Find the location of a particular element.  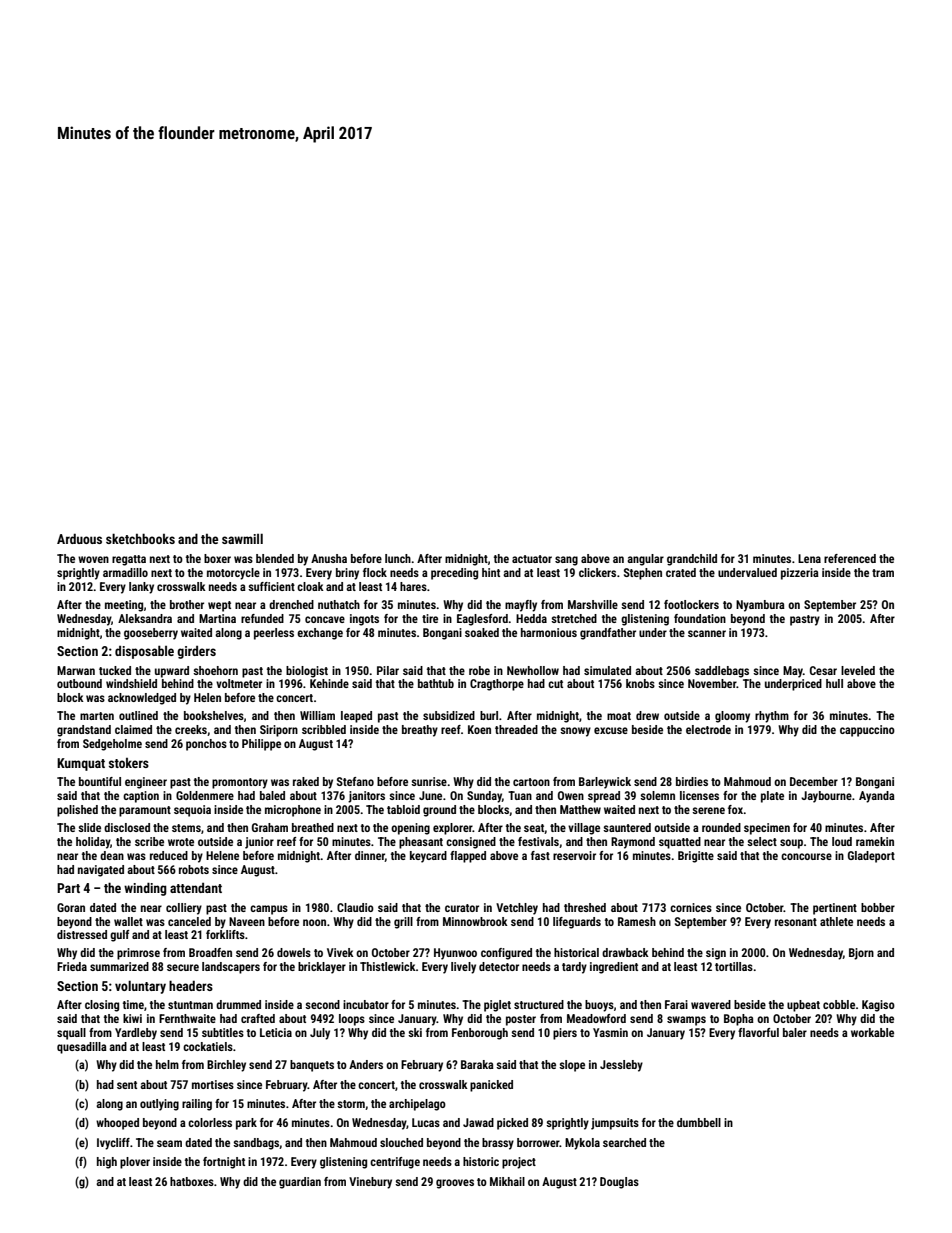

sawmill is located at coordinates (242, 538).
